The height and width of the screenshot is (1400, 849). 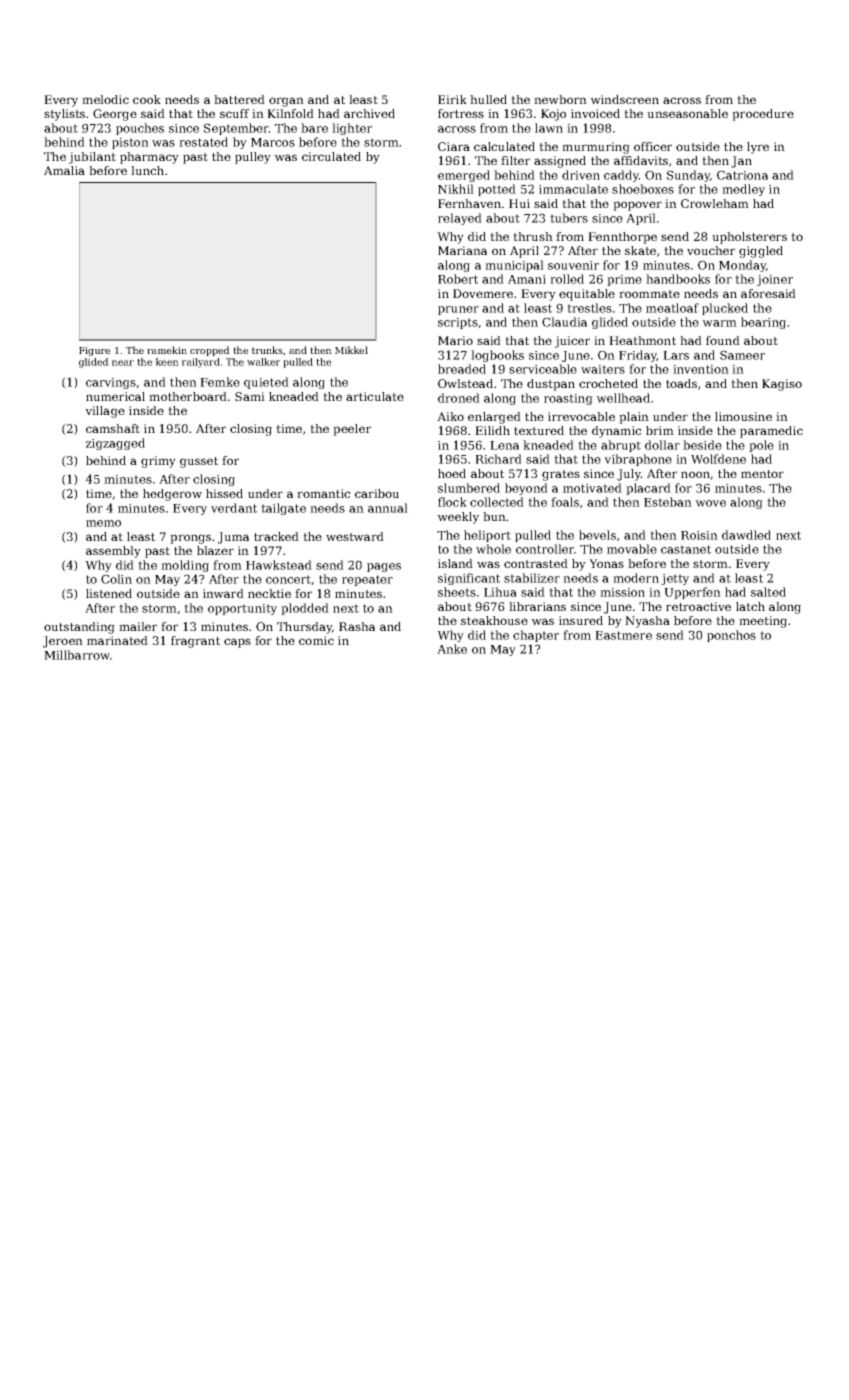 What do you see at coordinates (455, 340) in the screenshot?
I see `Mario` at bounding box center [455, 340].
